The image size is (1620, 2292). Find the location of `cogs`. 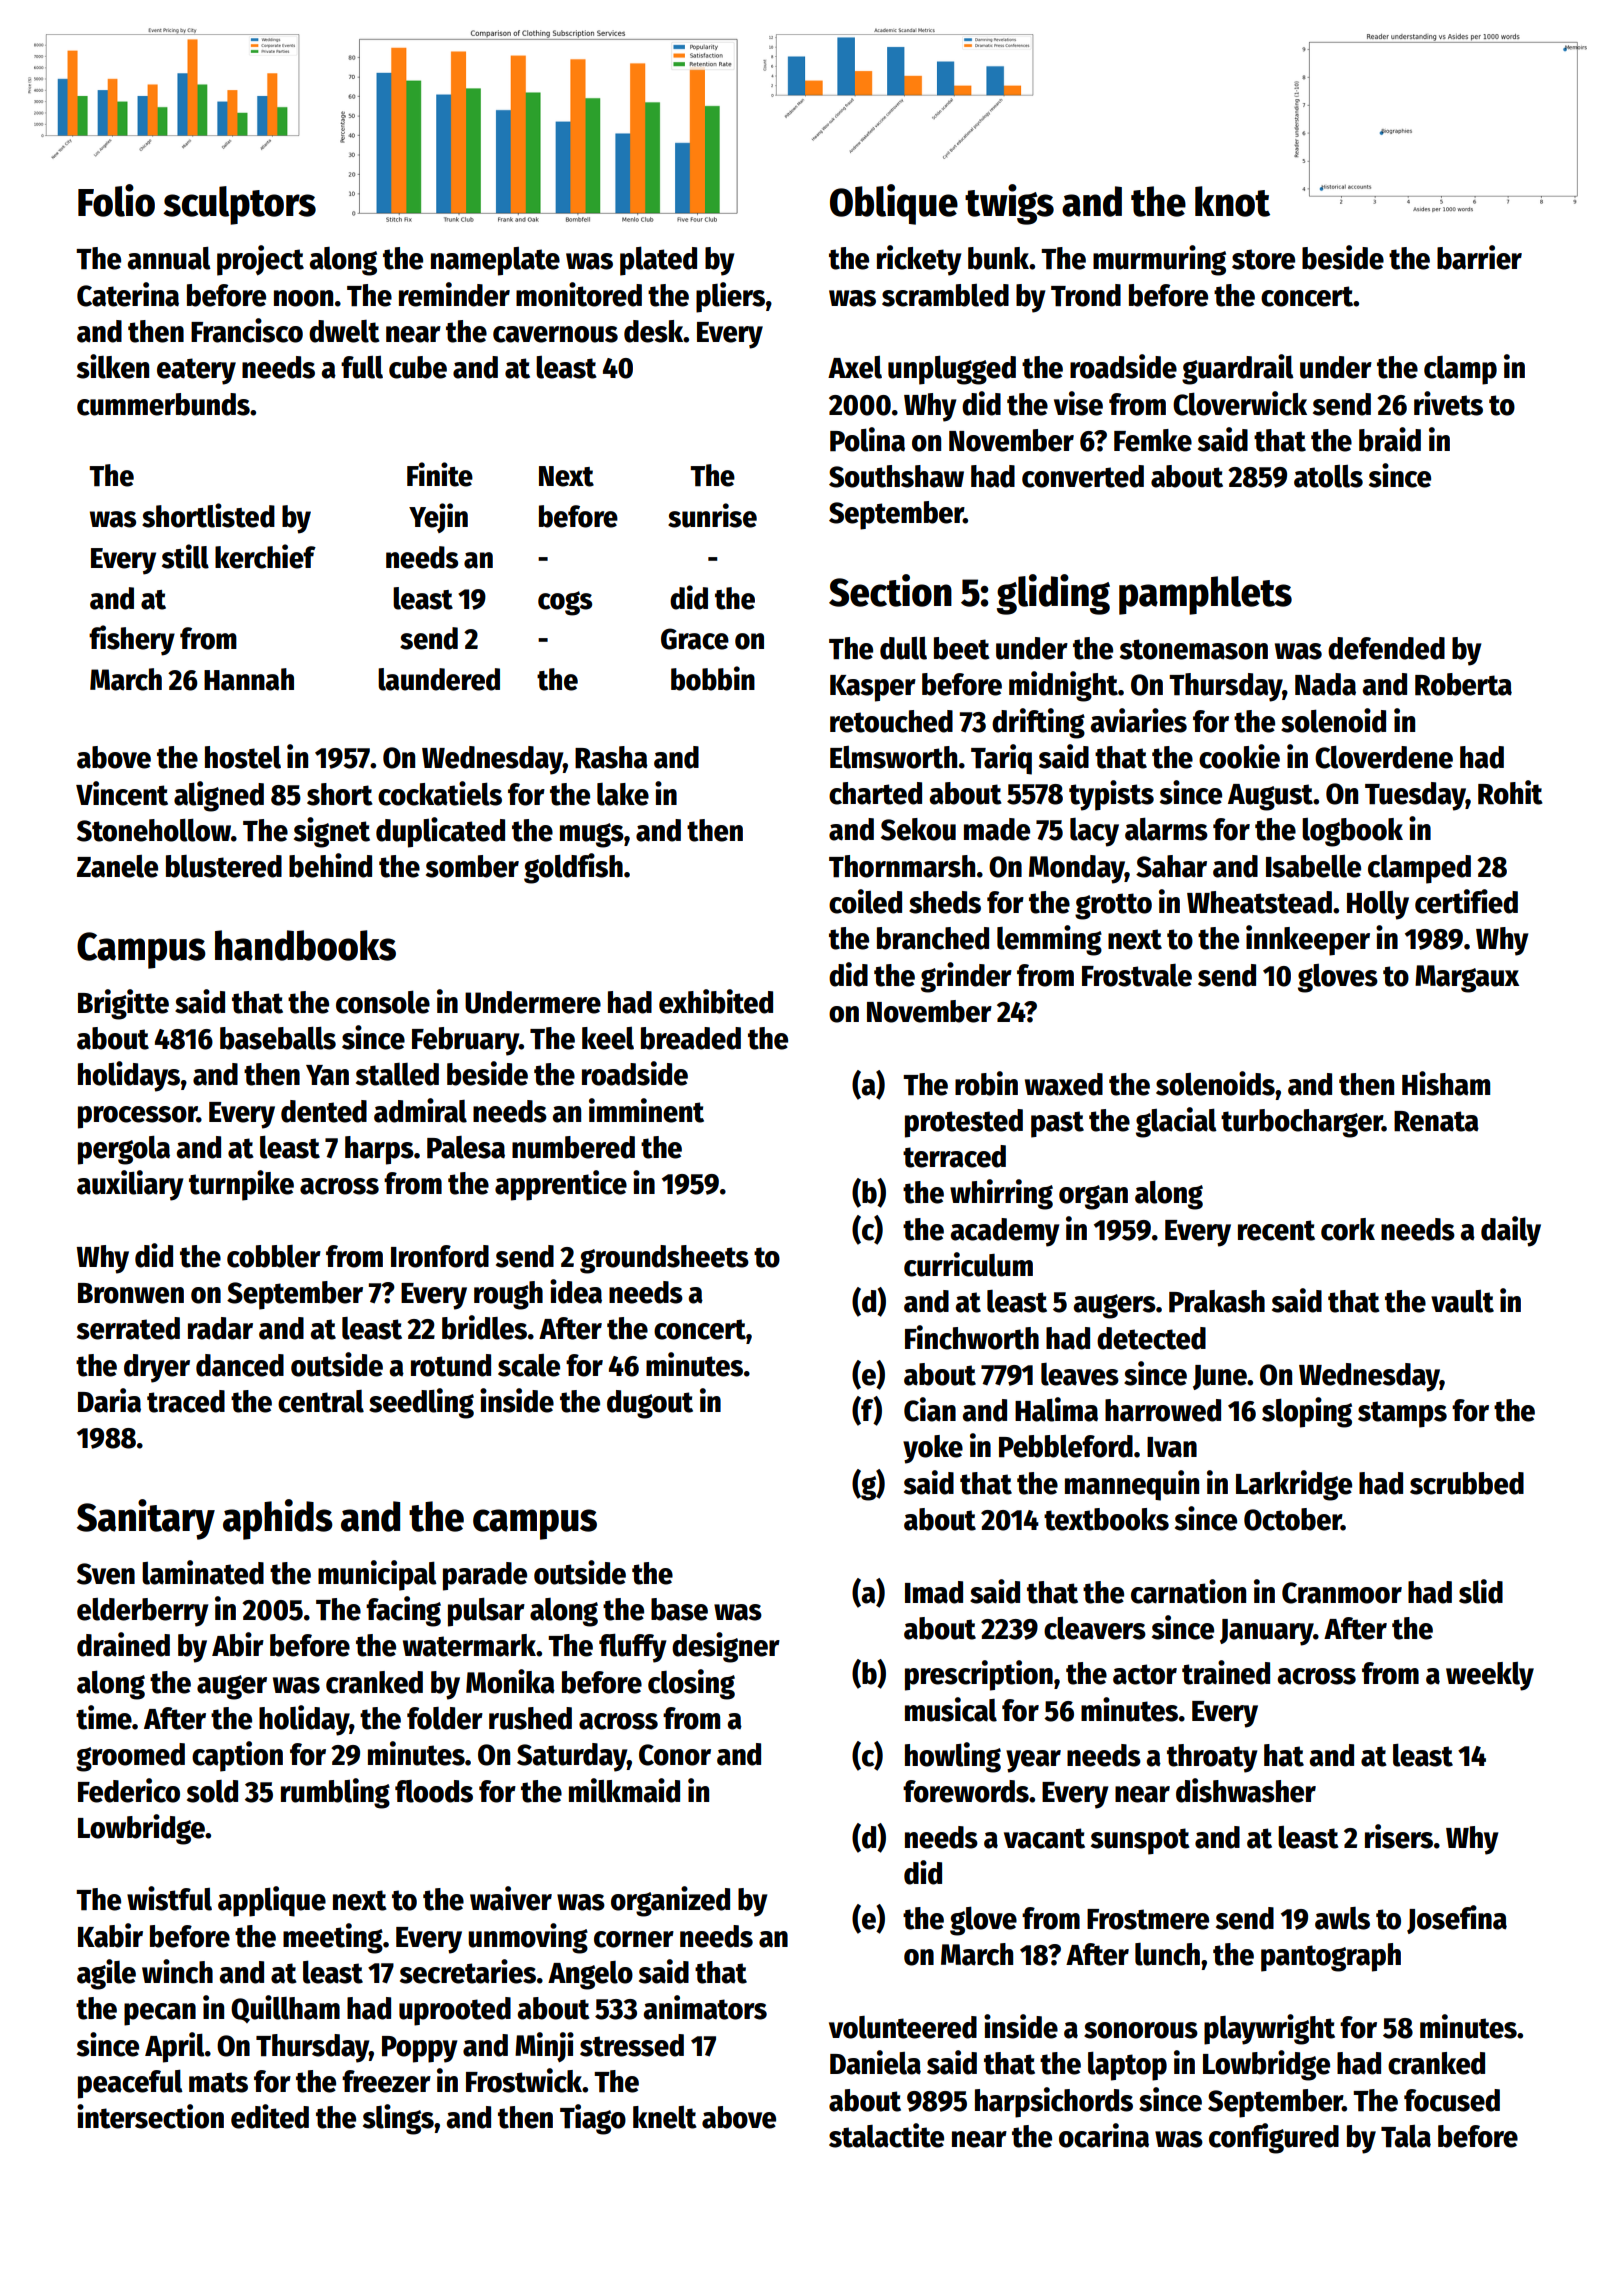

cogs is located at coordinates (565, 603).
